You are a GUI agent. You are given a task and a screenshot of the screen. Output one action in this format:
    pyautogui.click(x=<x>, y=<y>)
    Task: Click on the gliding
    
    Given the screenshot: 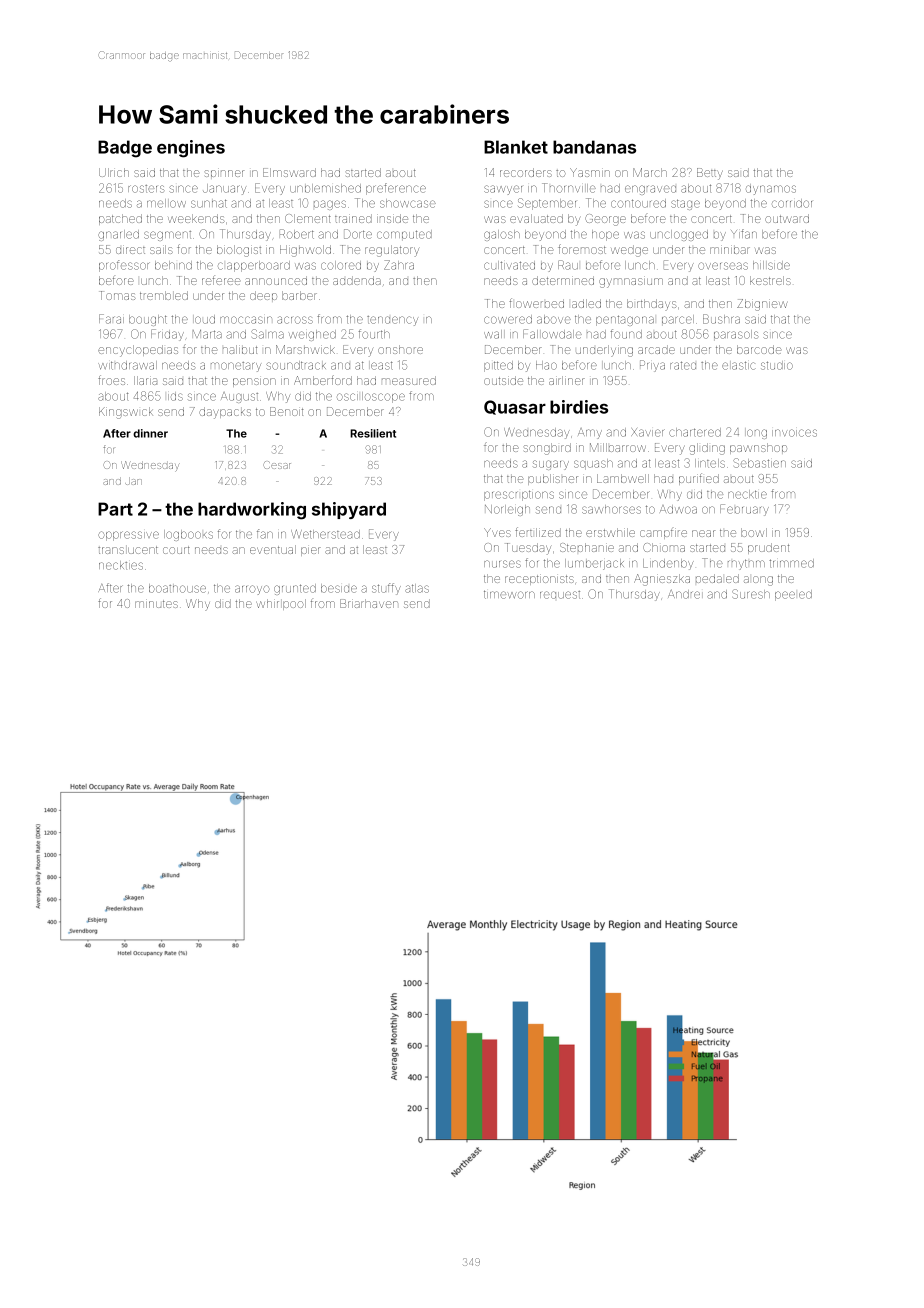 What is the action you would take?
    pyautogui.click(x=707, y=449)
